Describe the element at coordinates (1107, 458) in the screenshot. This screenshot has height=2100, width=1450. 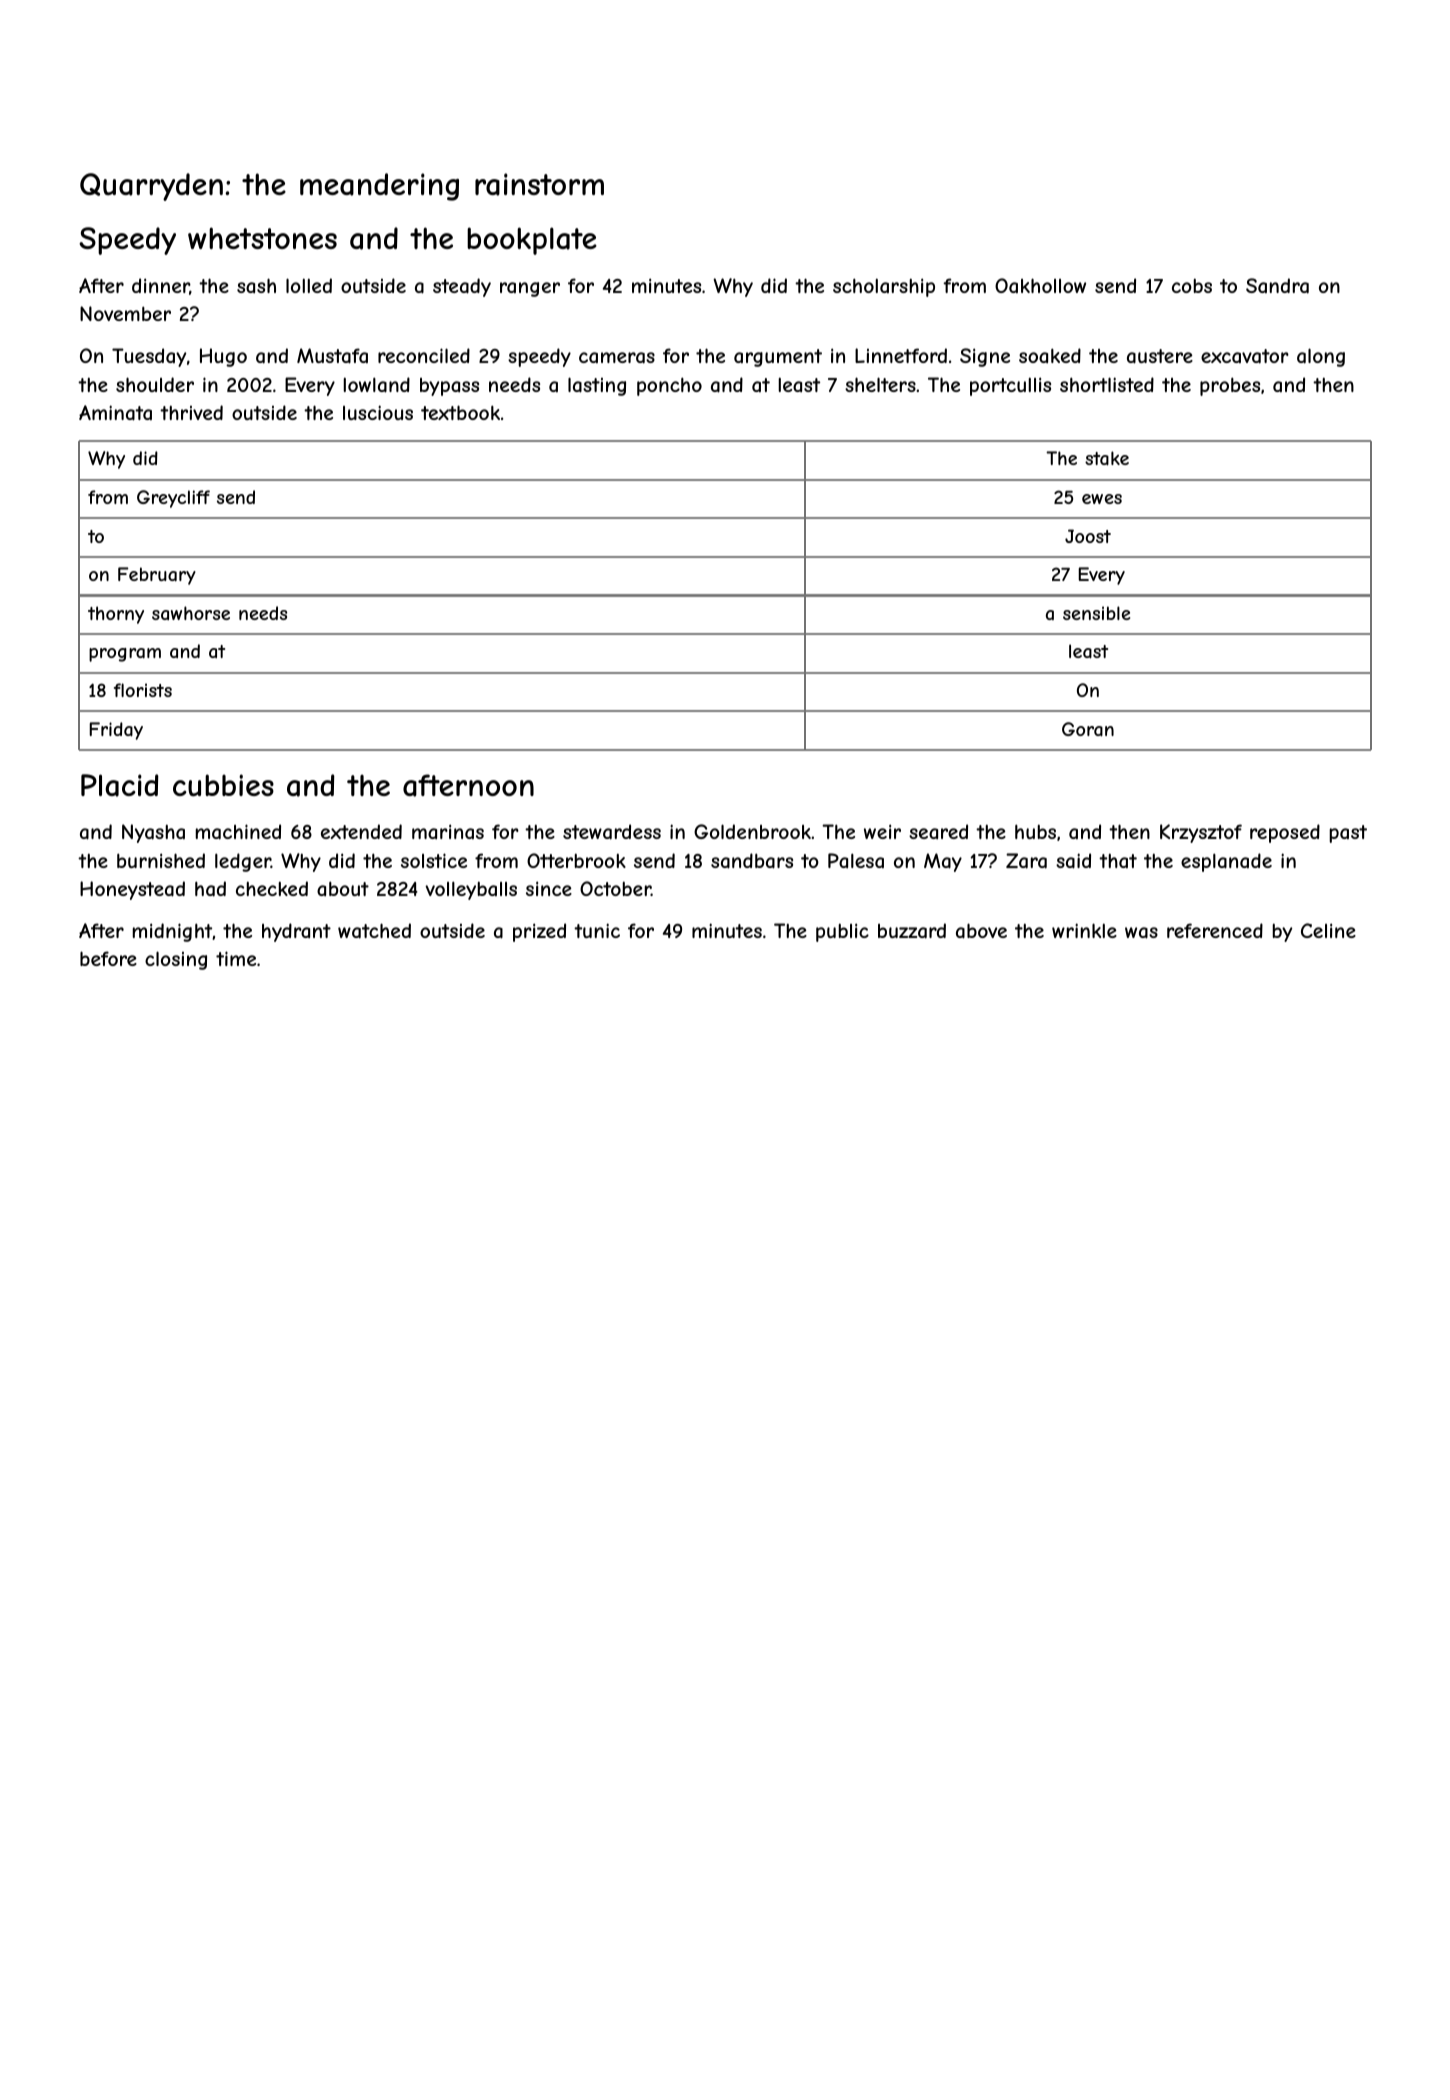
I see `stake` at that location.
